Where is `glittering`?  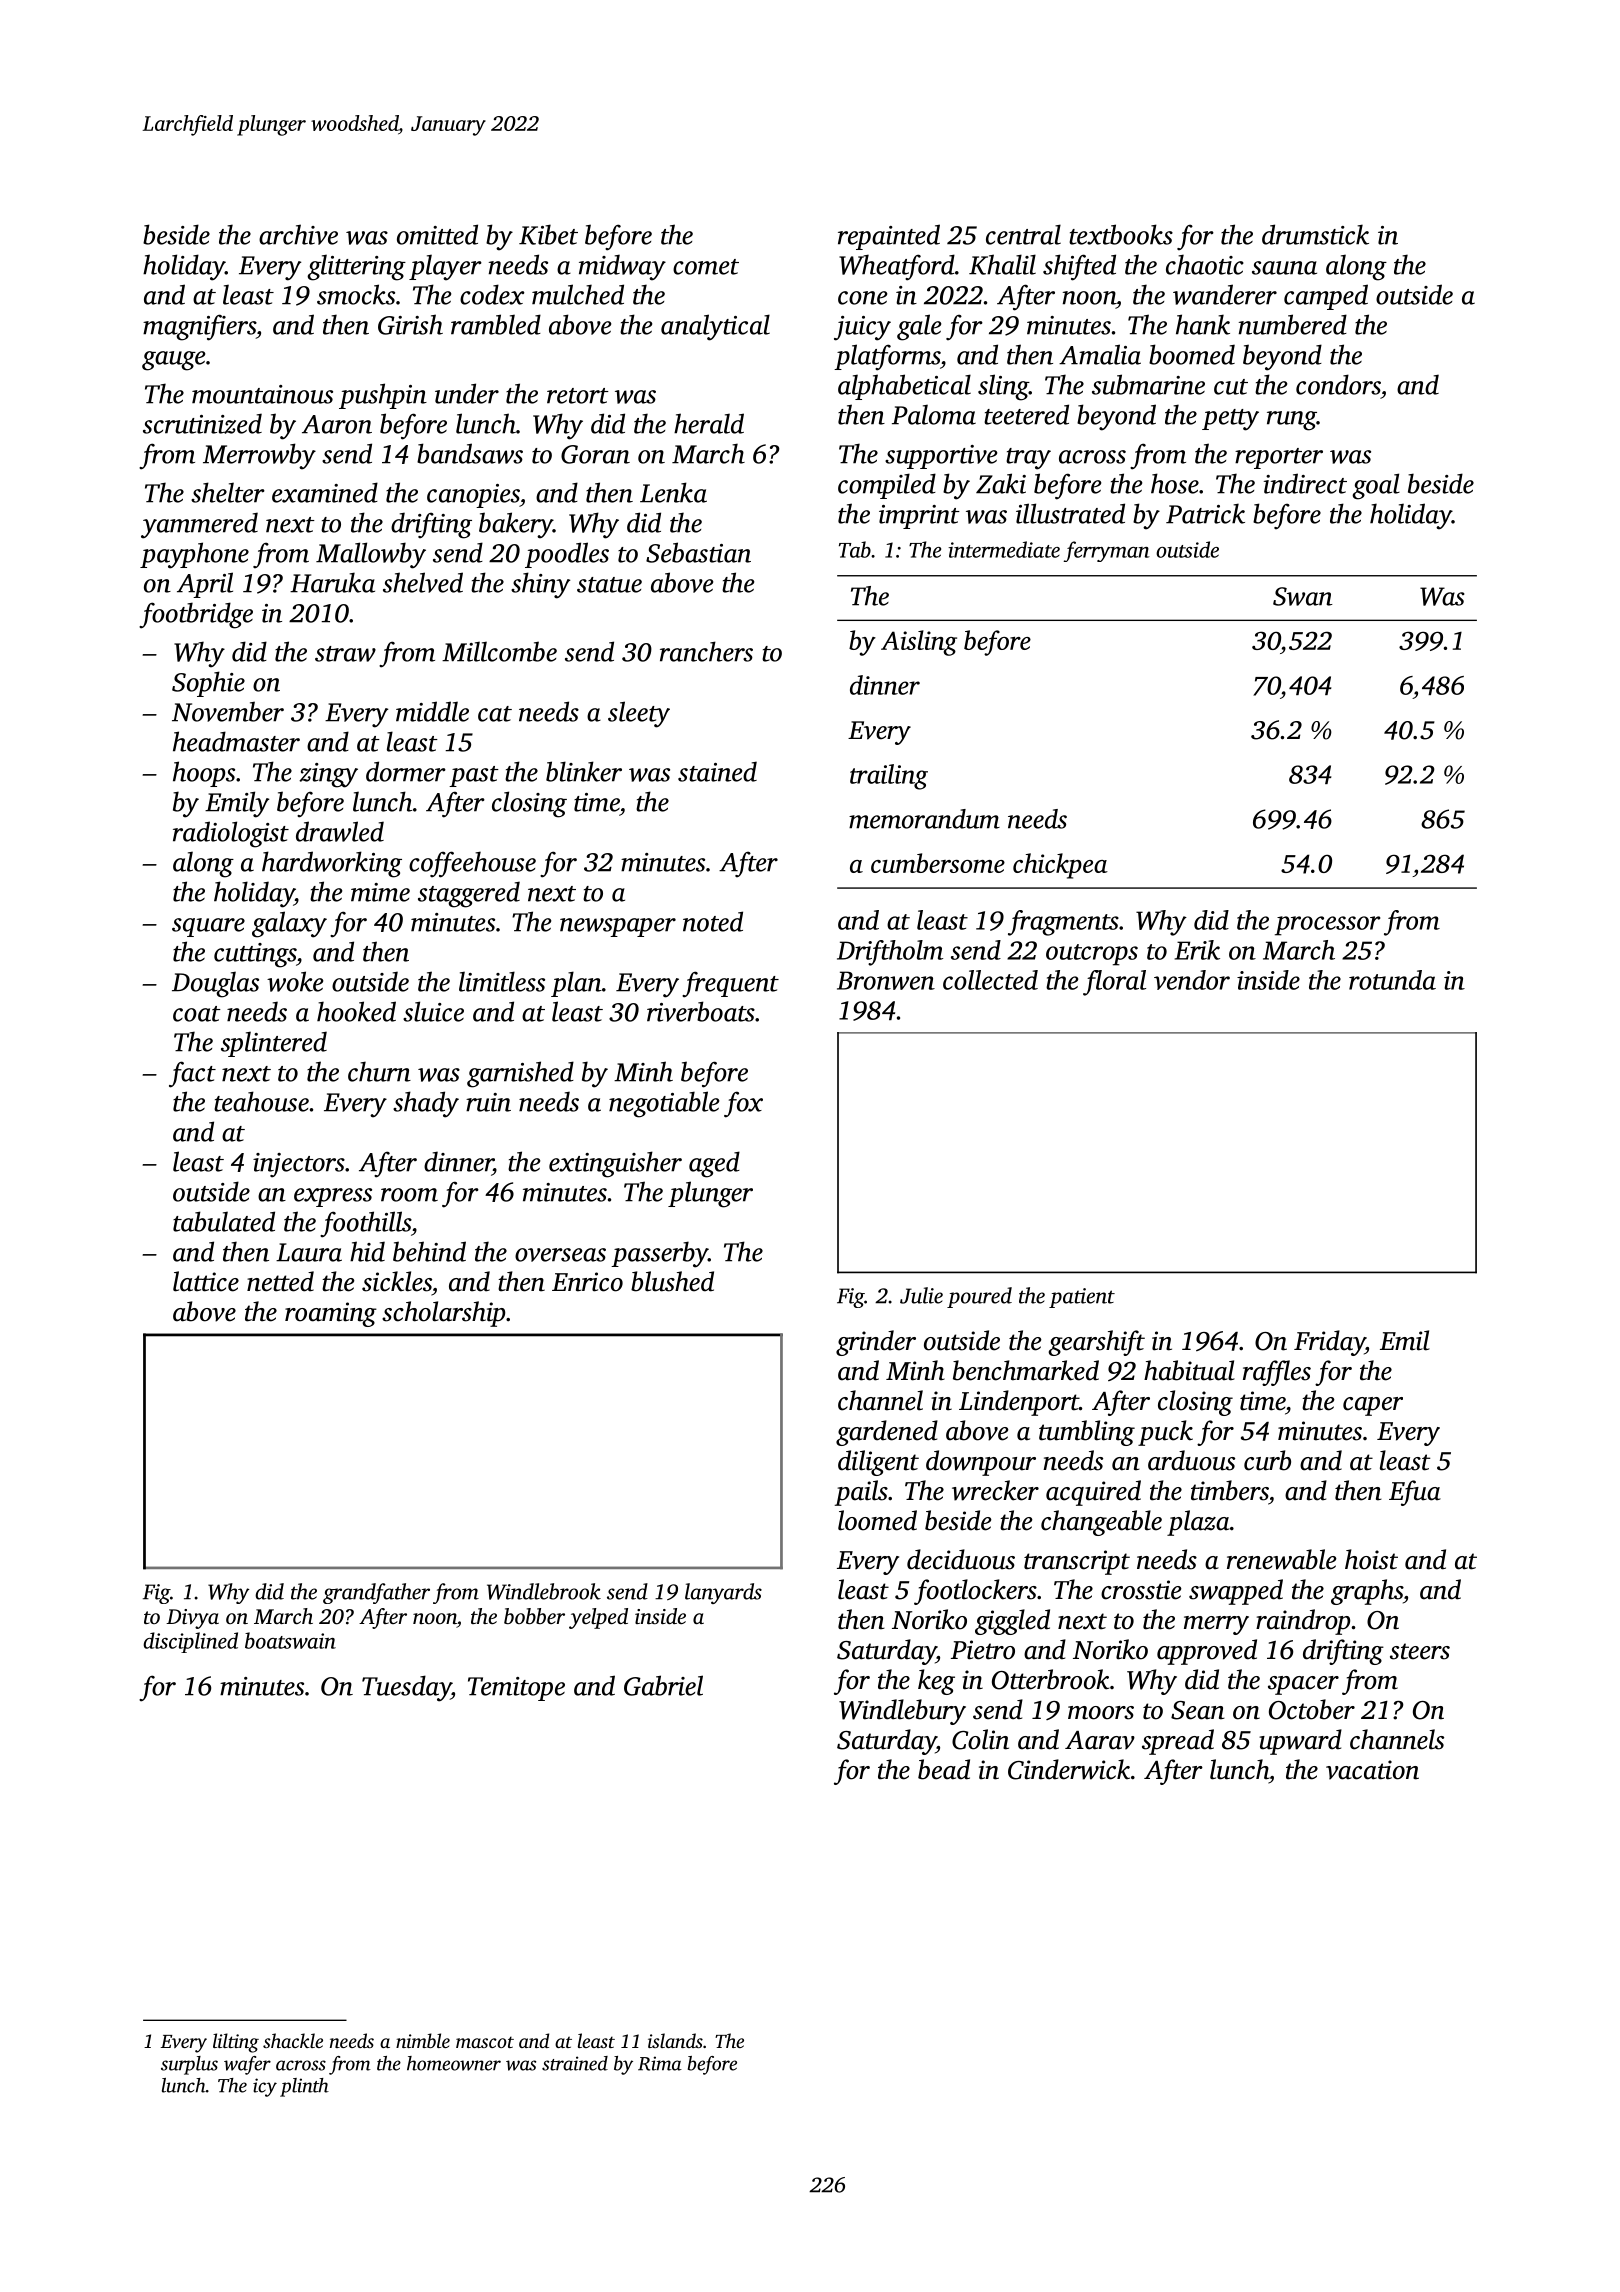
glittering is located at coordinates (356, 267).
